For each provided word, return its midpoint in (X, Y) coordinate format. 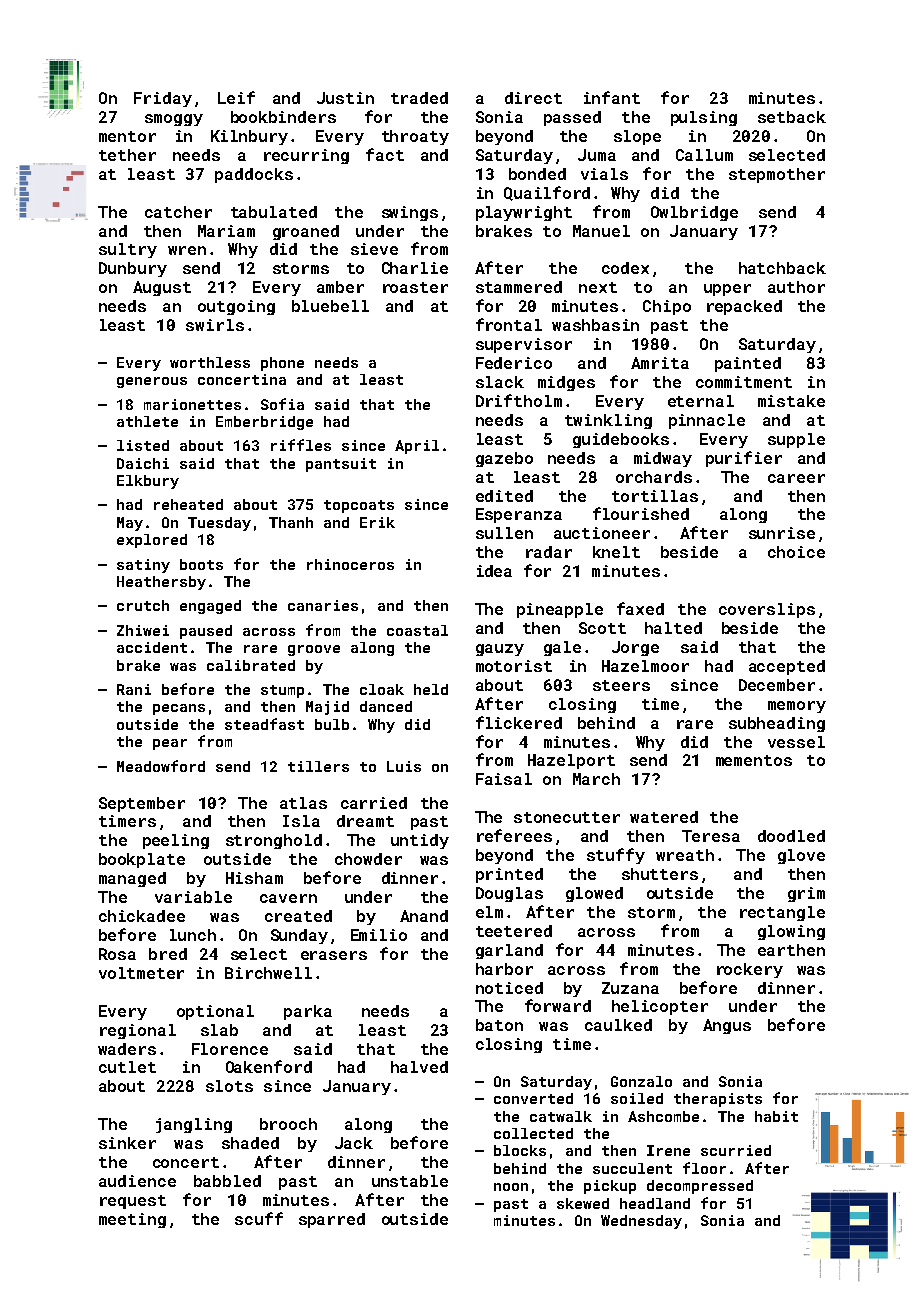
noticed (509, 988)
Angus (727, 1026)
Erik (377, 522)
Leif (236, 97)
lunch (193, 935)
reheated (188, 504)
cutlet (127, 1067)
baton (499, 1025)
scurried (736, 1150)
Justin (345, 98)
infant (612, 97)
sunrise (782, 533)
